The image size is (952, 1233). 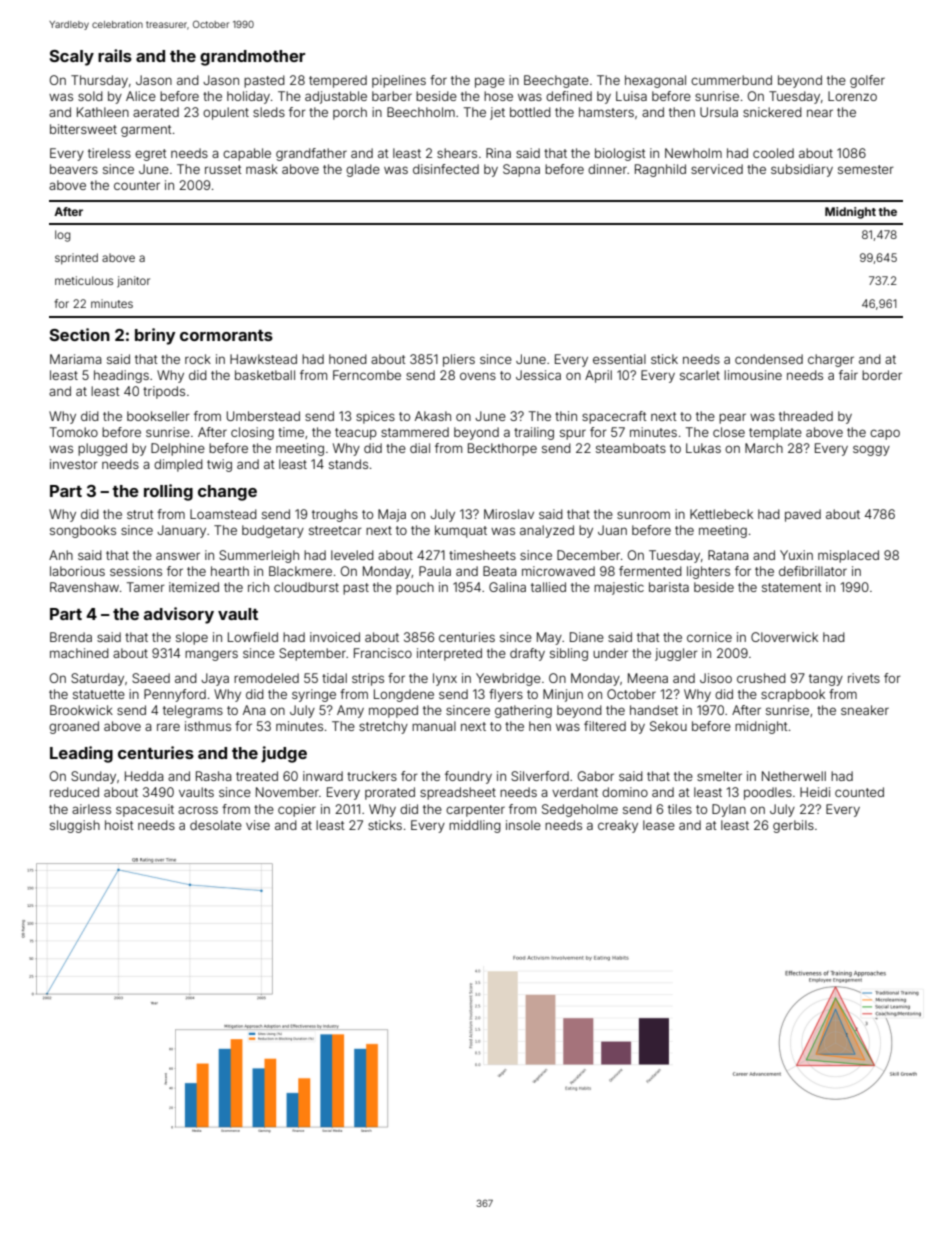 I want to click on grandmother, so click(x=252, y=58).
